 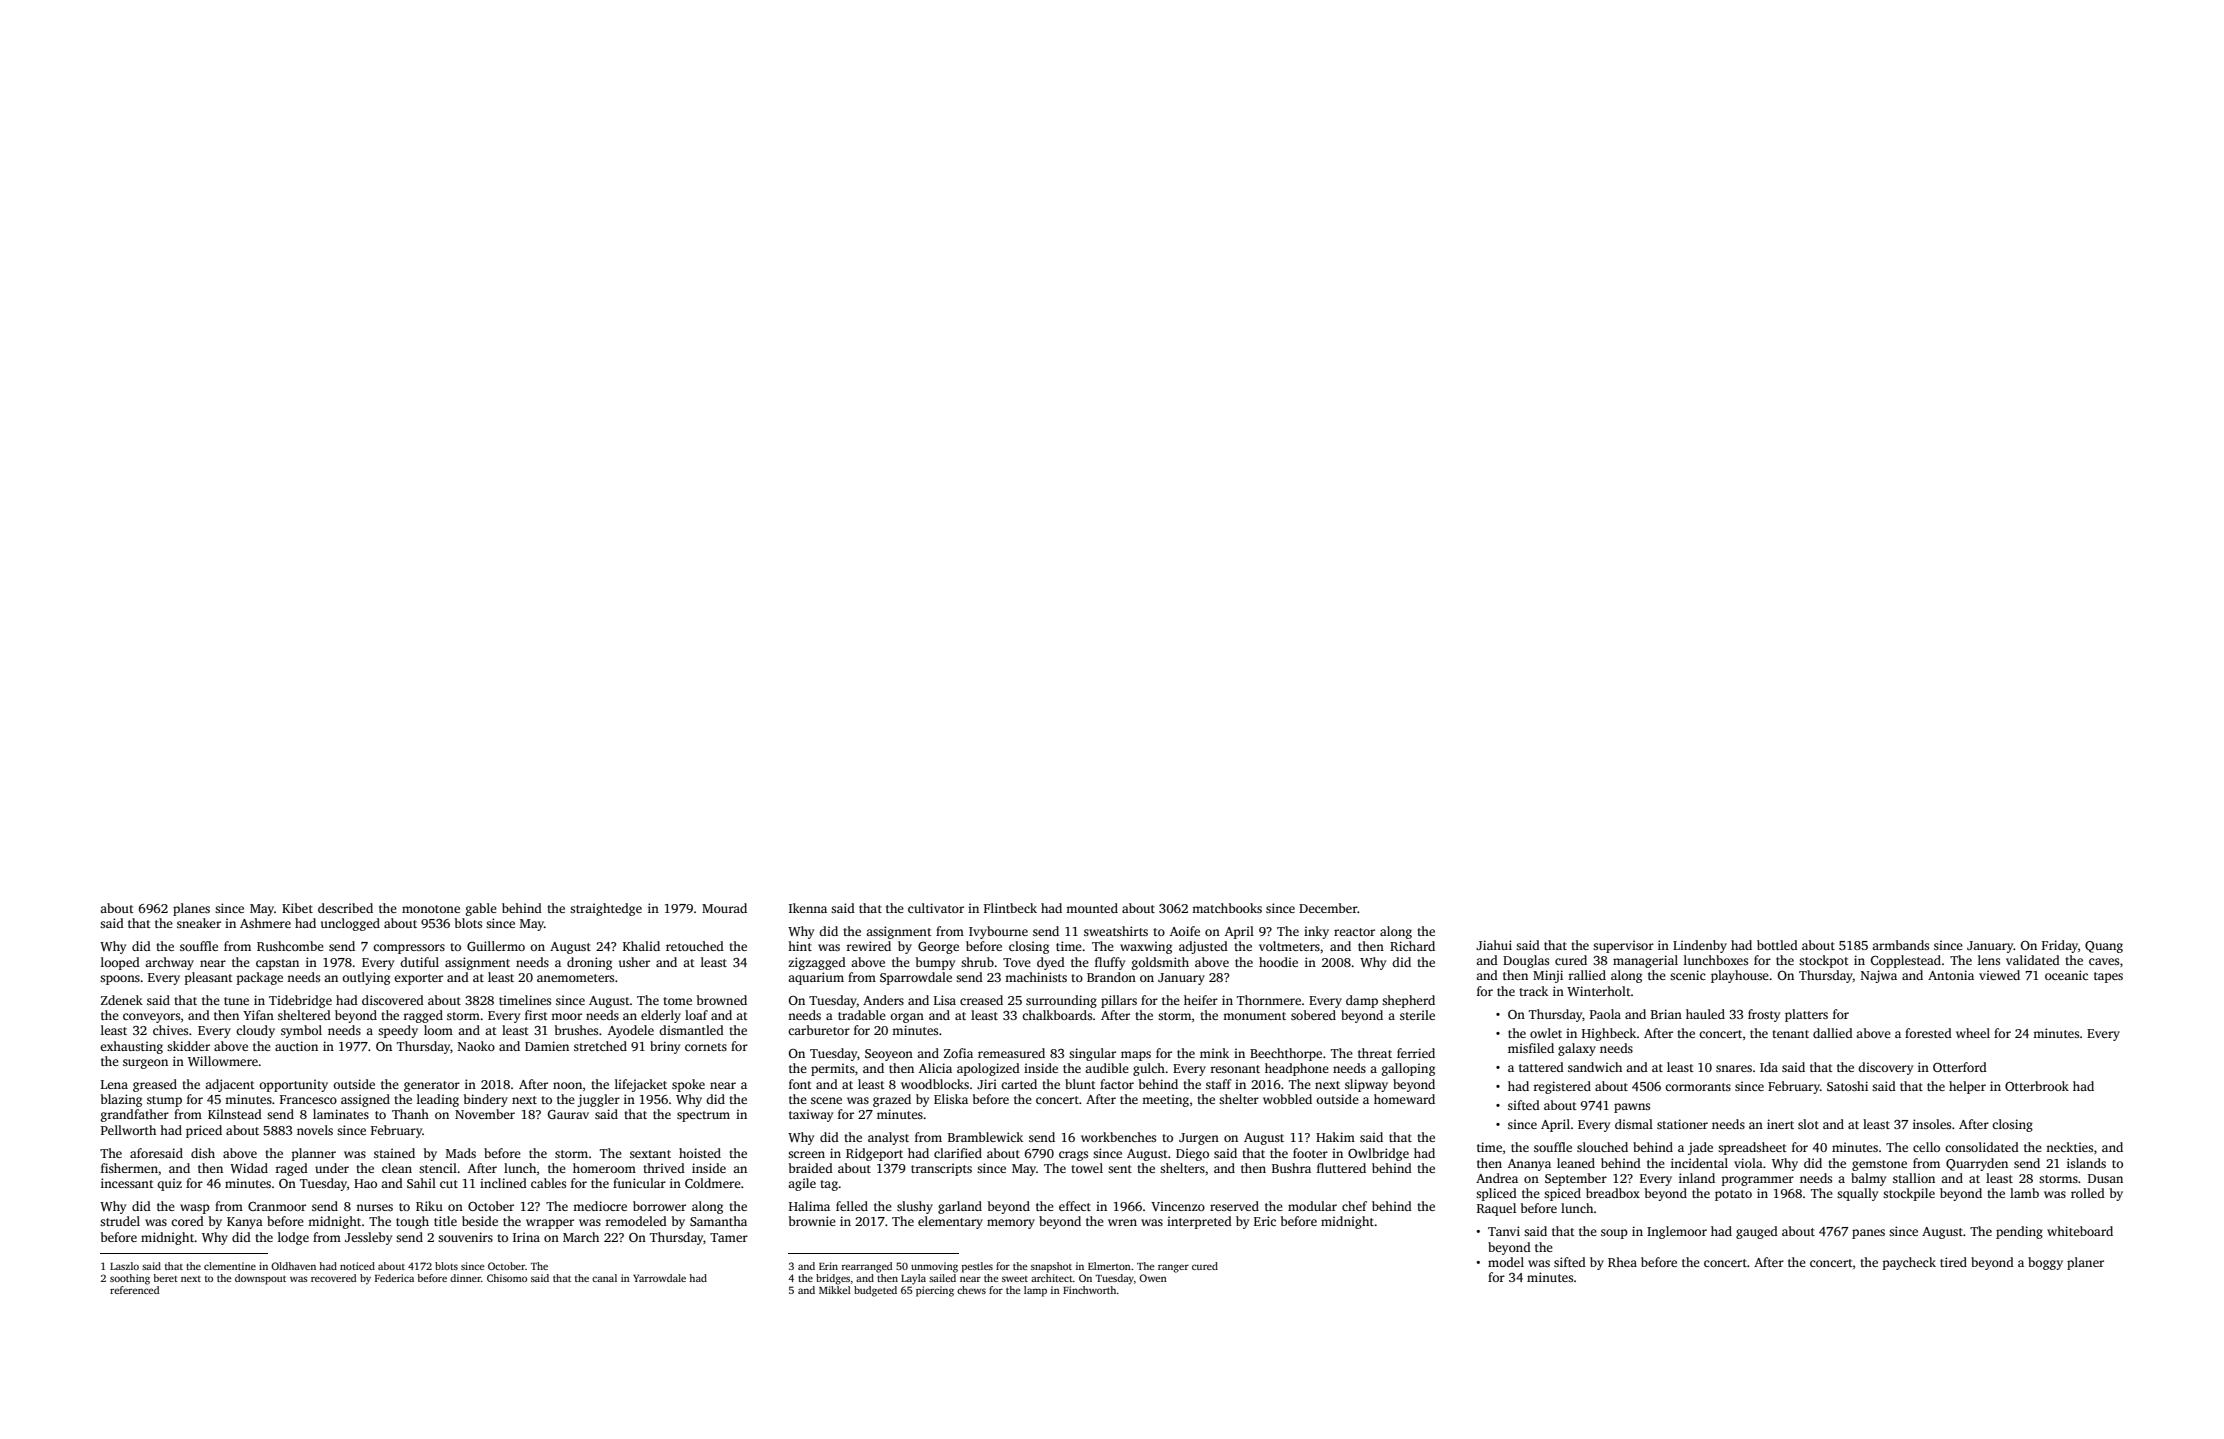 What do you see at coordinates (445, 1221) in the screenshot?
I see `title` at bounding box center [445, 1221].
